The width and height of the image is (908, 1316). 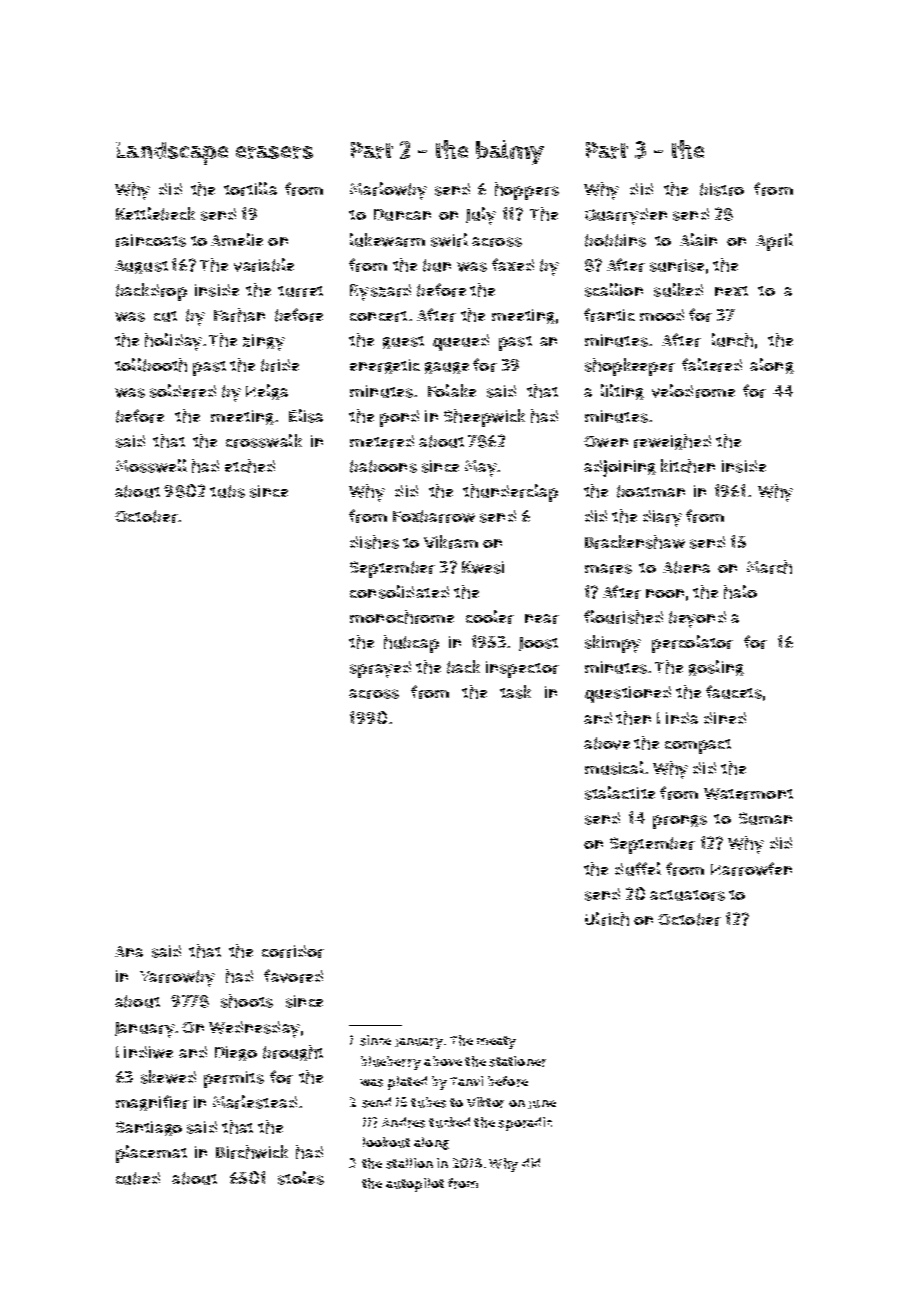 I want to click on bobbins, so click(x=615, y=240).
